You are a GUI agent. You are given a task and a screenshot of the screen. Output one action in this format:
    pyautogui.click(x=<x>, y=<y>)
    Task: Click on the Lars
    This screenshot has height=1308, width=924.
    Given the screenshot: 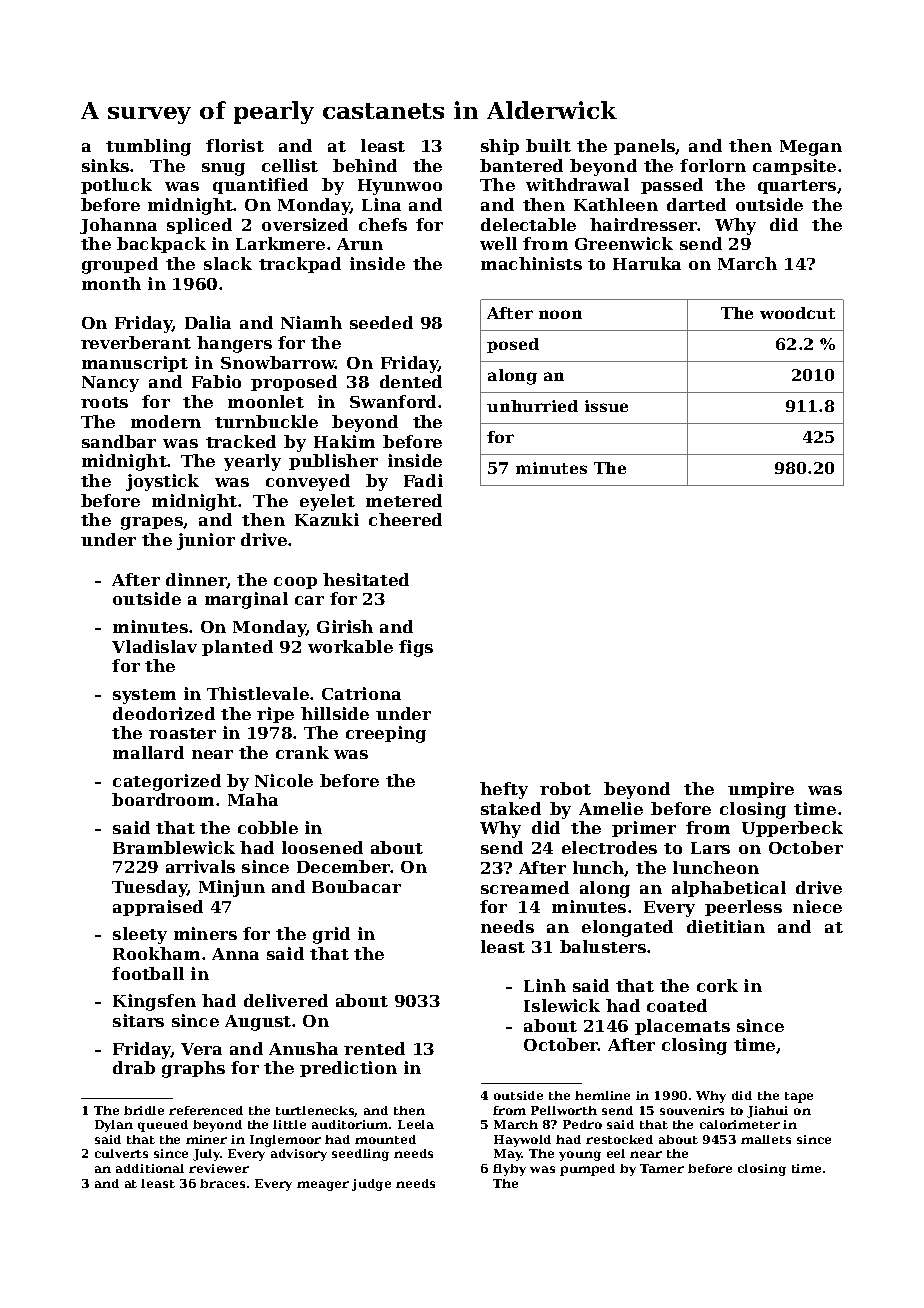 What is the action you would take?
    pyautogui.click(x=710, y=848)
